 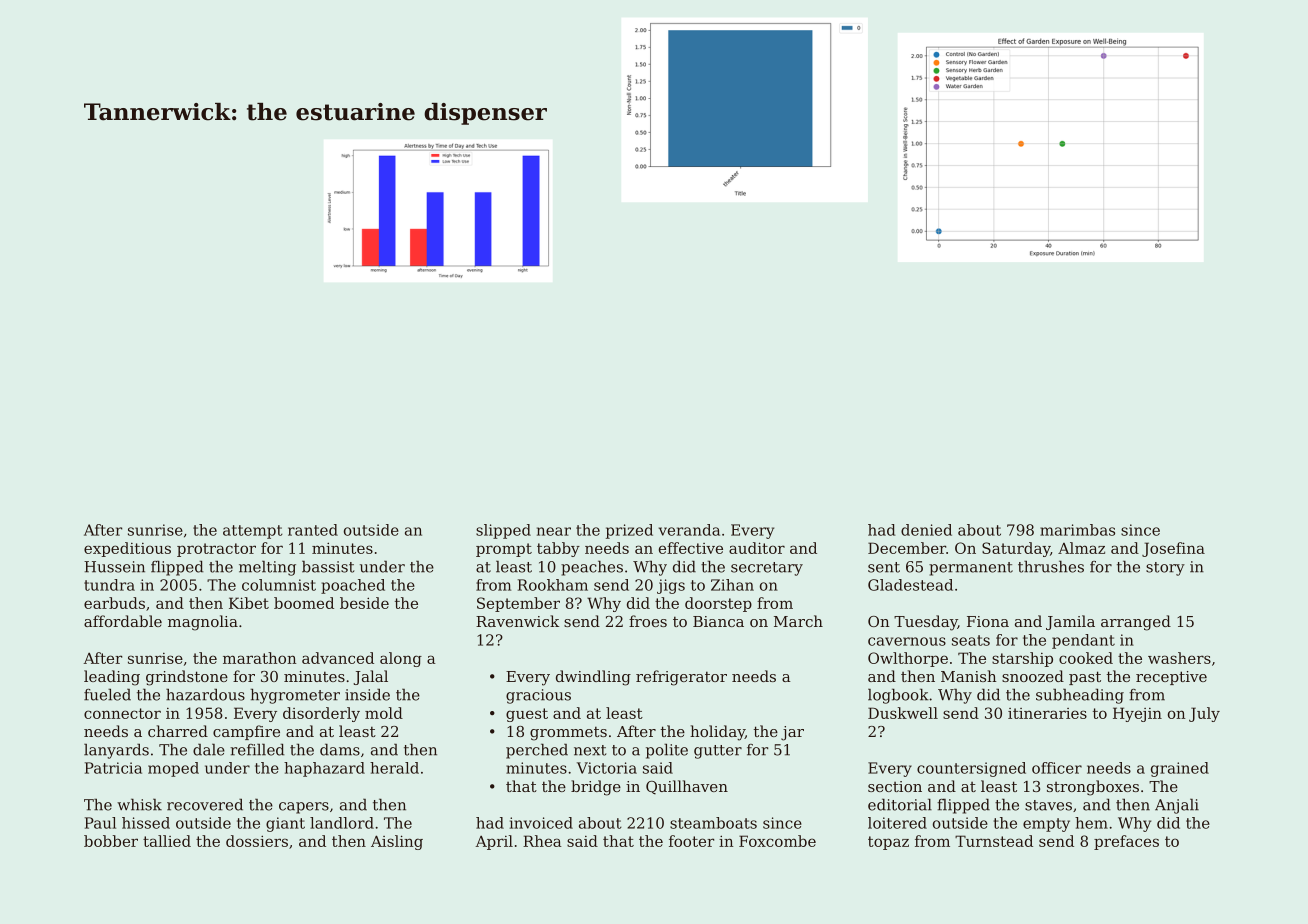 What do you see at coordinates (253, 532) in the page?
I see `attempt` at bounding box center [253, 532].
